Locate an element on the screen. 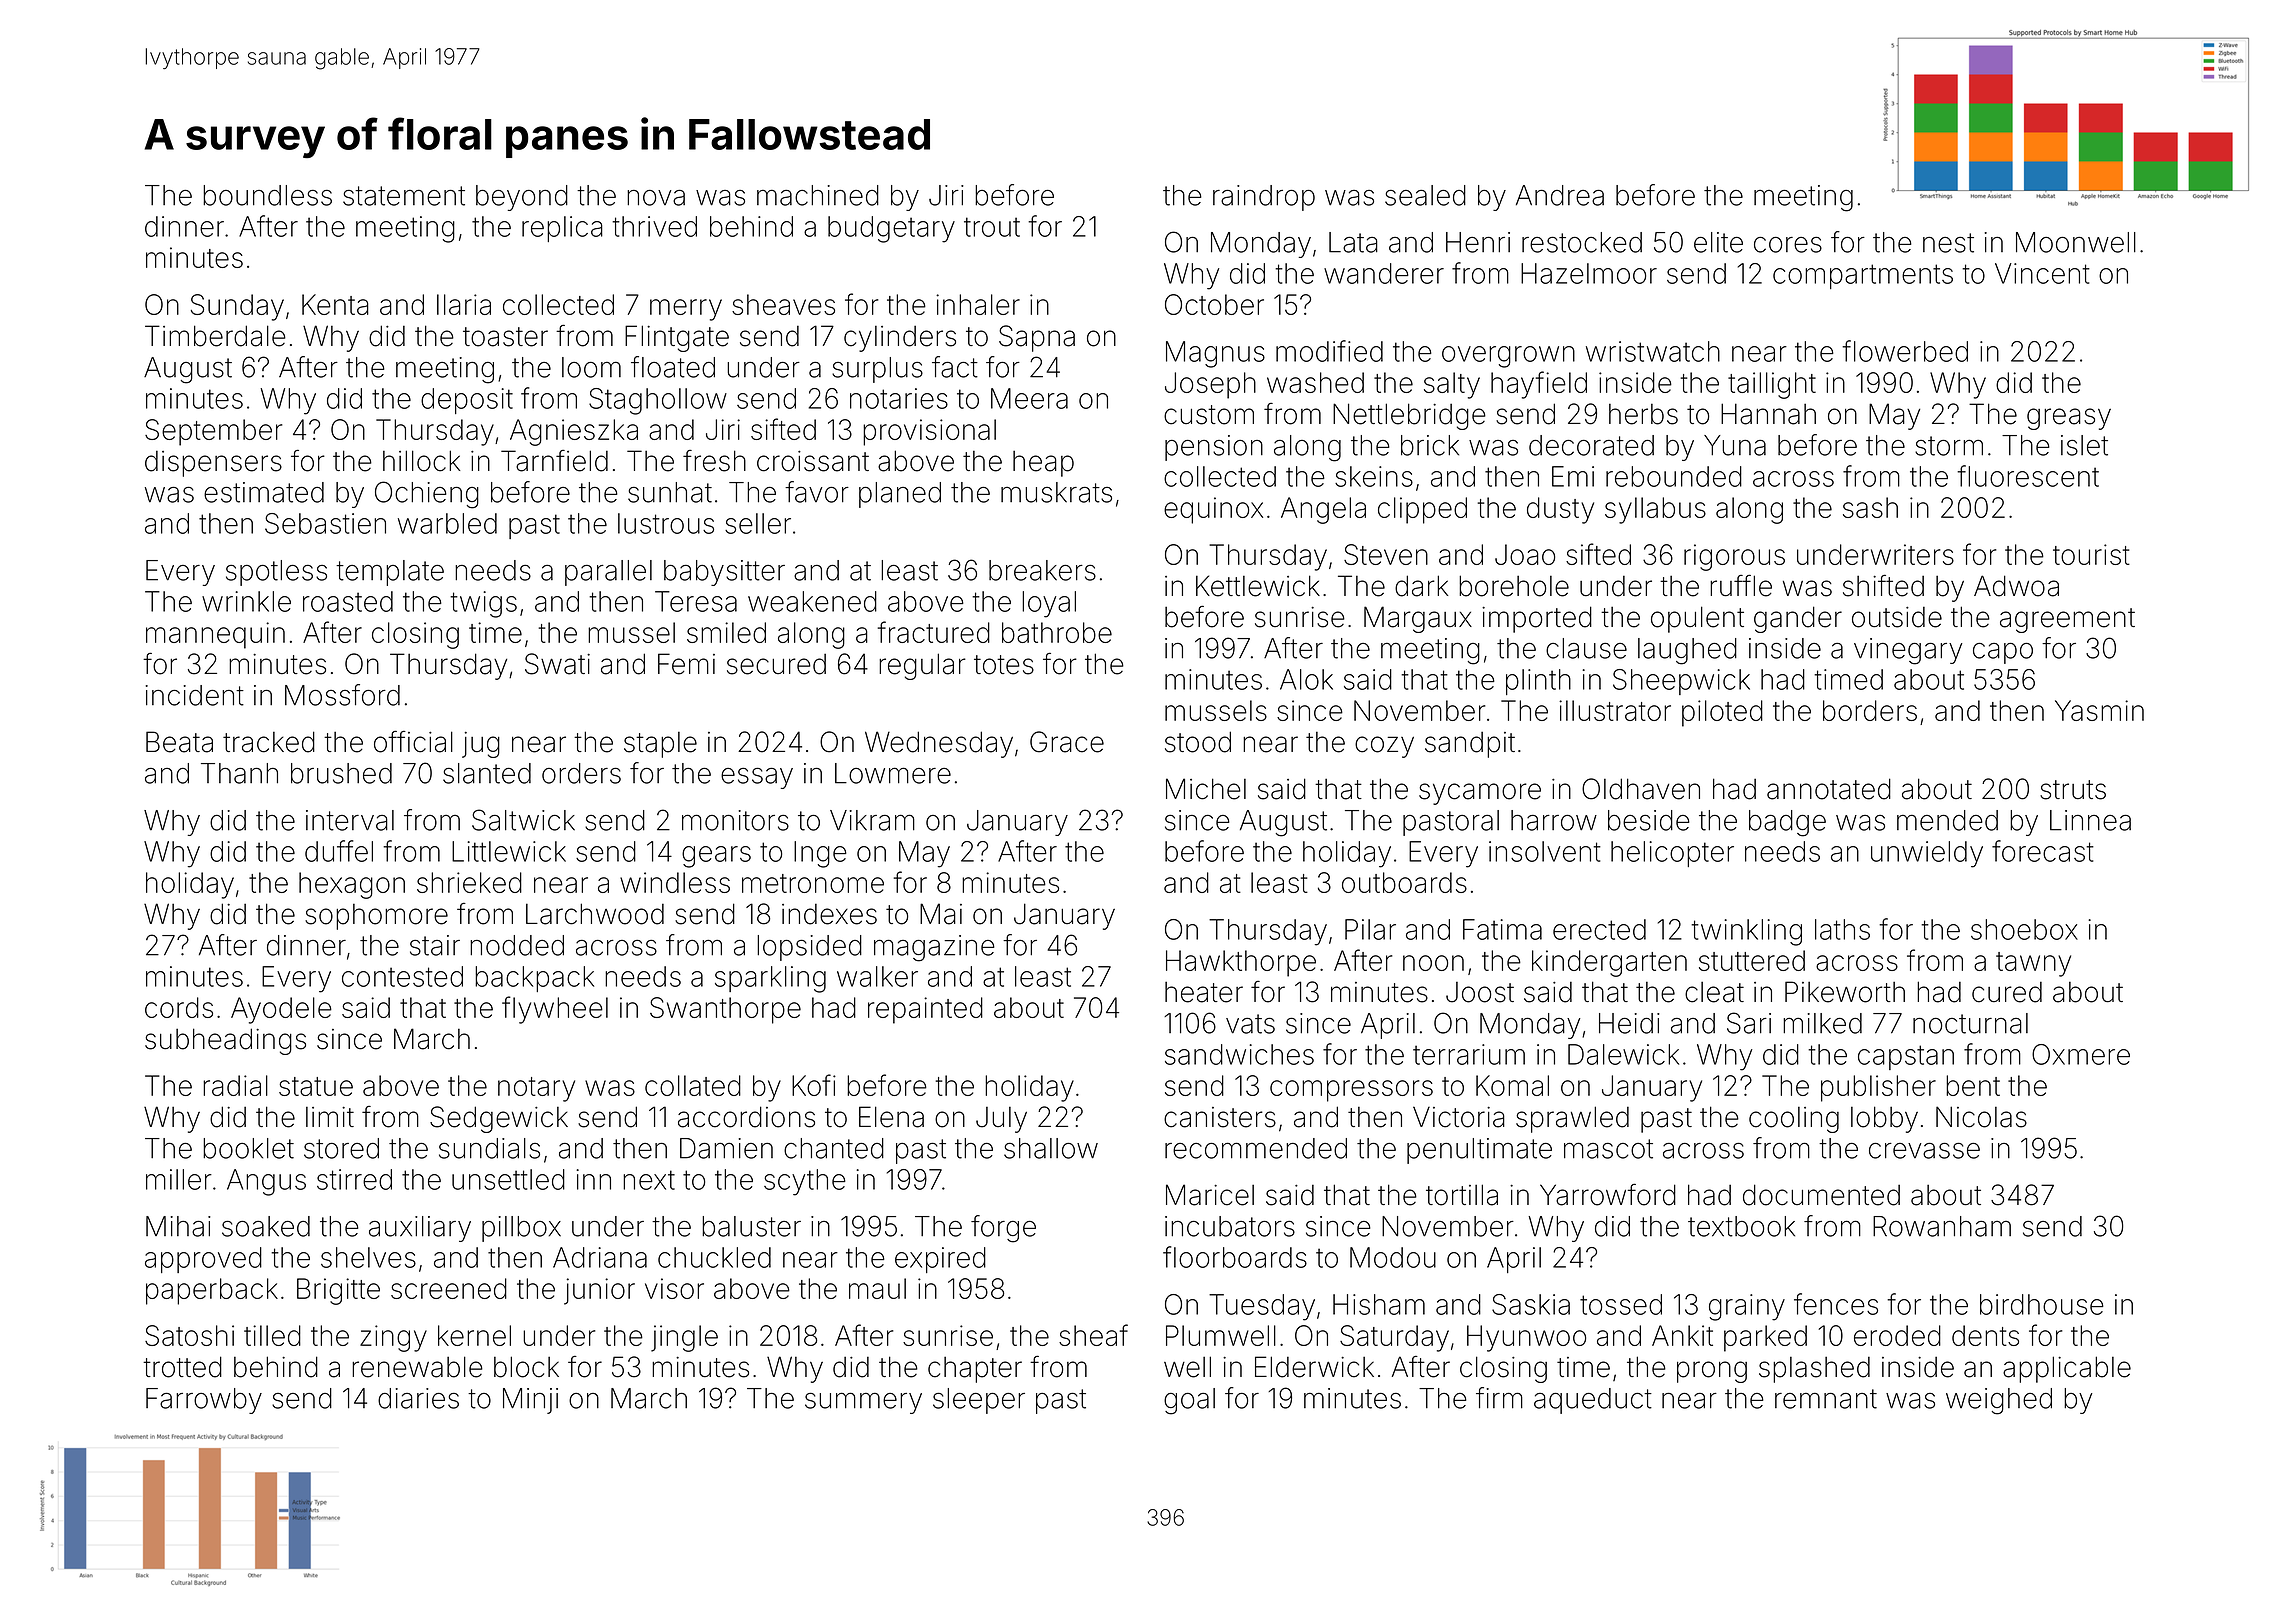  Sebastien is located at coordinates (325, 523).
